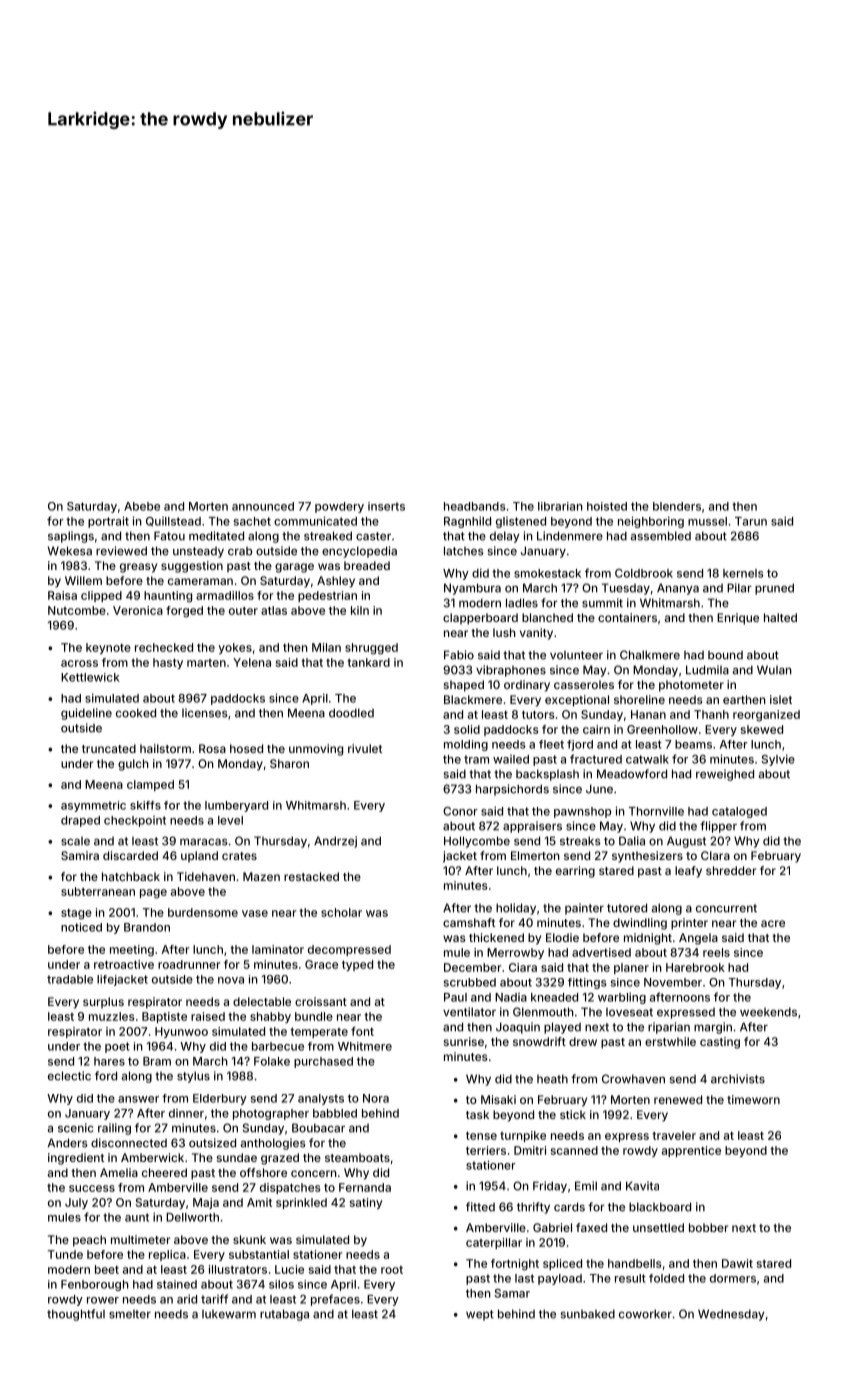 The image size is (849, 1400). I want to click on rutabaga, so click(284, 1315).
